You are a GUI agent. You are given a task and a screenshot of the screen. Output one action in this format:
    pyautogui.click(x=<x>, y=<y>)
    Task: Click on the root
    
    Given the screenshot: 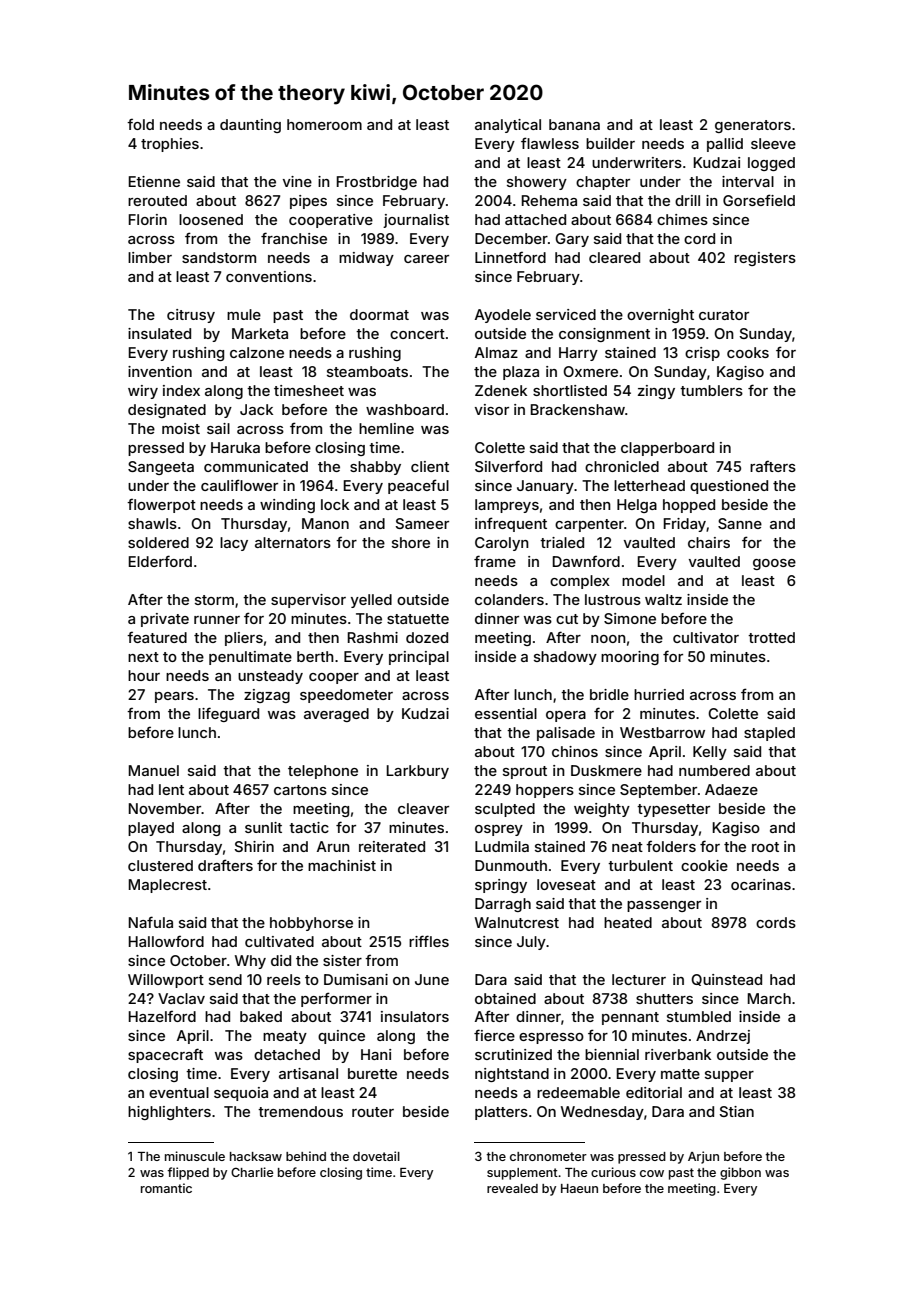 What is the action you would take?
    pyautogui.click(x=765, y=847)
